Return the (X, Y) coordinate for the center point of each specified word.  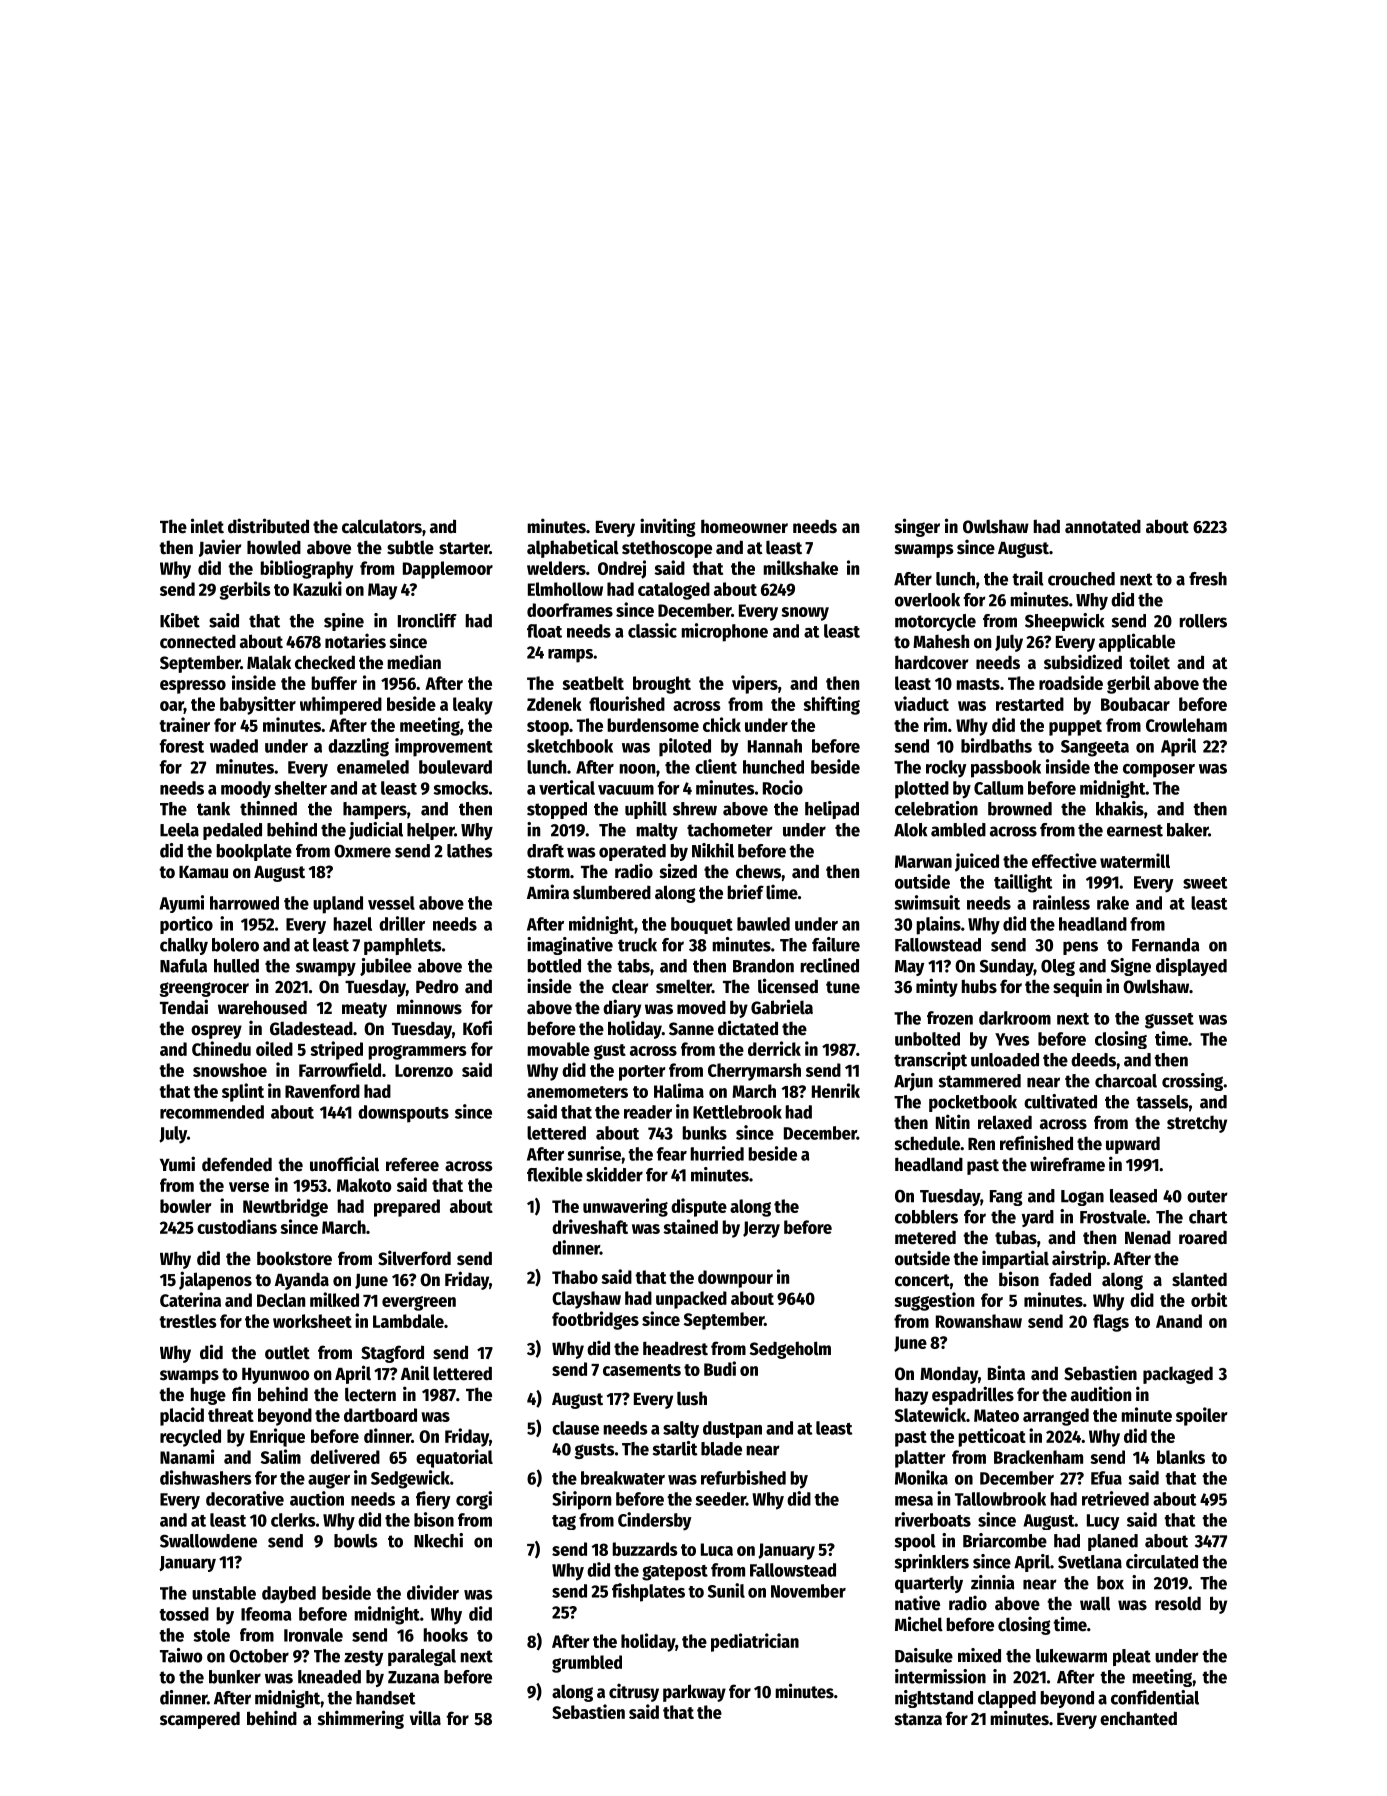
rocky (946, 769)
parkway (694, 1693)
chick (722, 724)
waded (234, 746)
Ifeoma (266, 1614)
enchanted (1138, 1718)
